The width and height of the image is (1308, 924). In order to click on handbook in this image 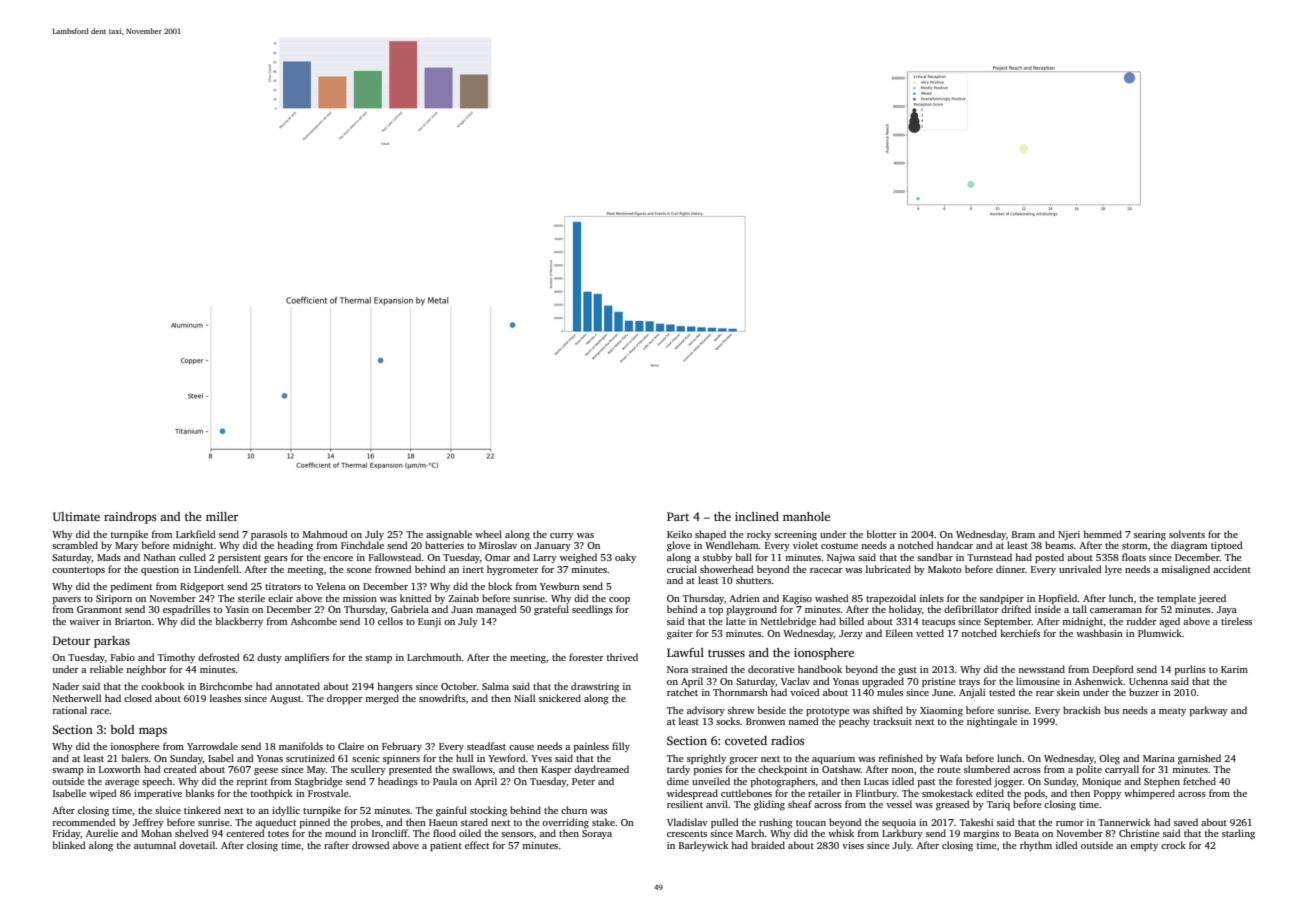, I will do `click(820, 669)`.
